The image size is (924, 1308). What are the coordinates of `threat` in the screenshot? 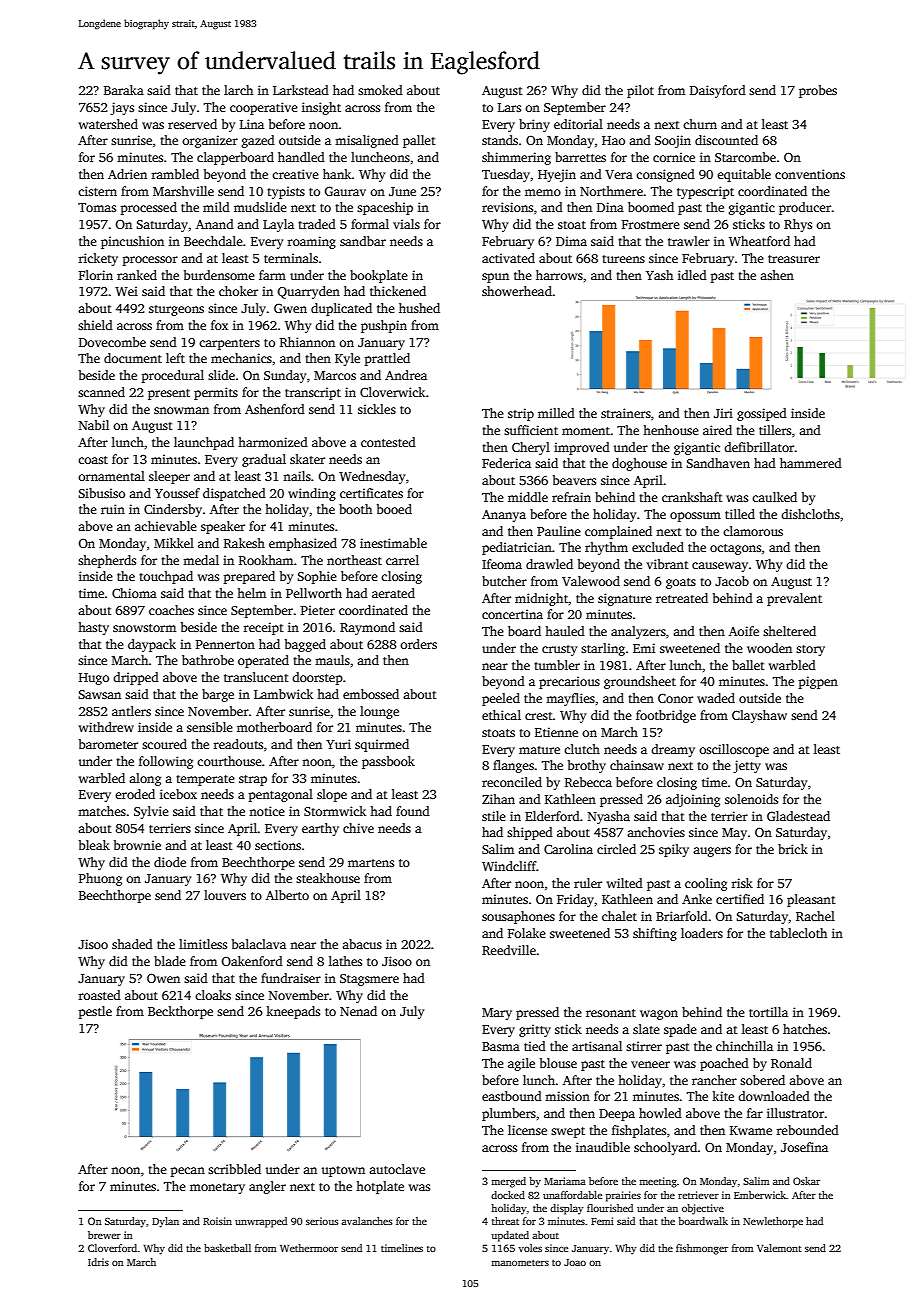 It's located at (505, 1221).
